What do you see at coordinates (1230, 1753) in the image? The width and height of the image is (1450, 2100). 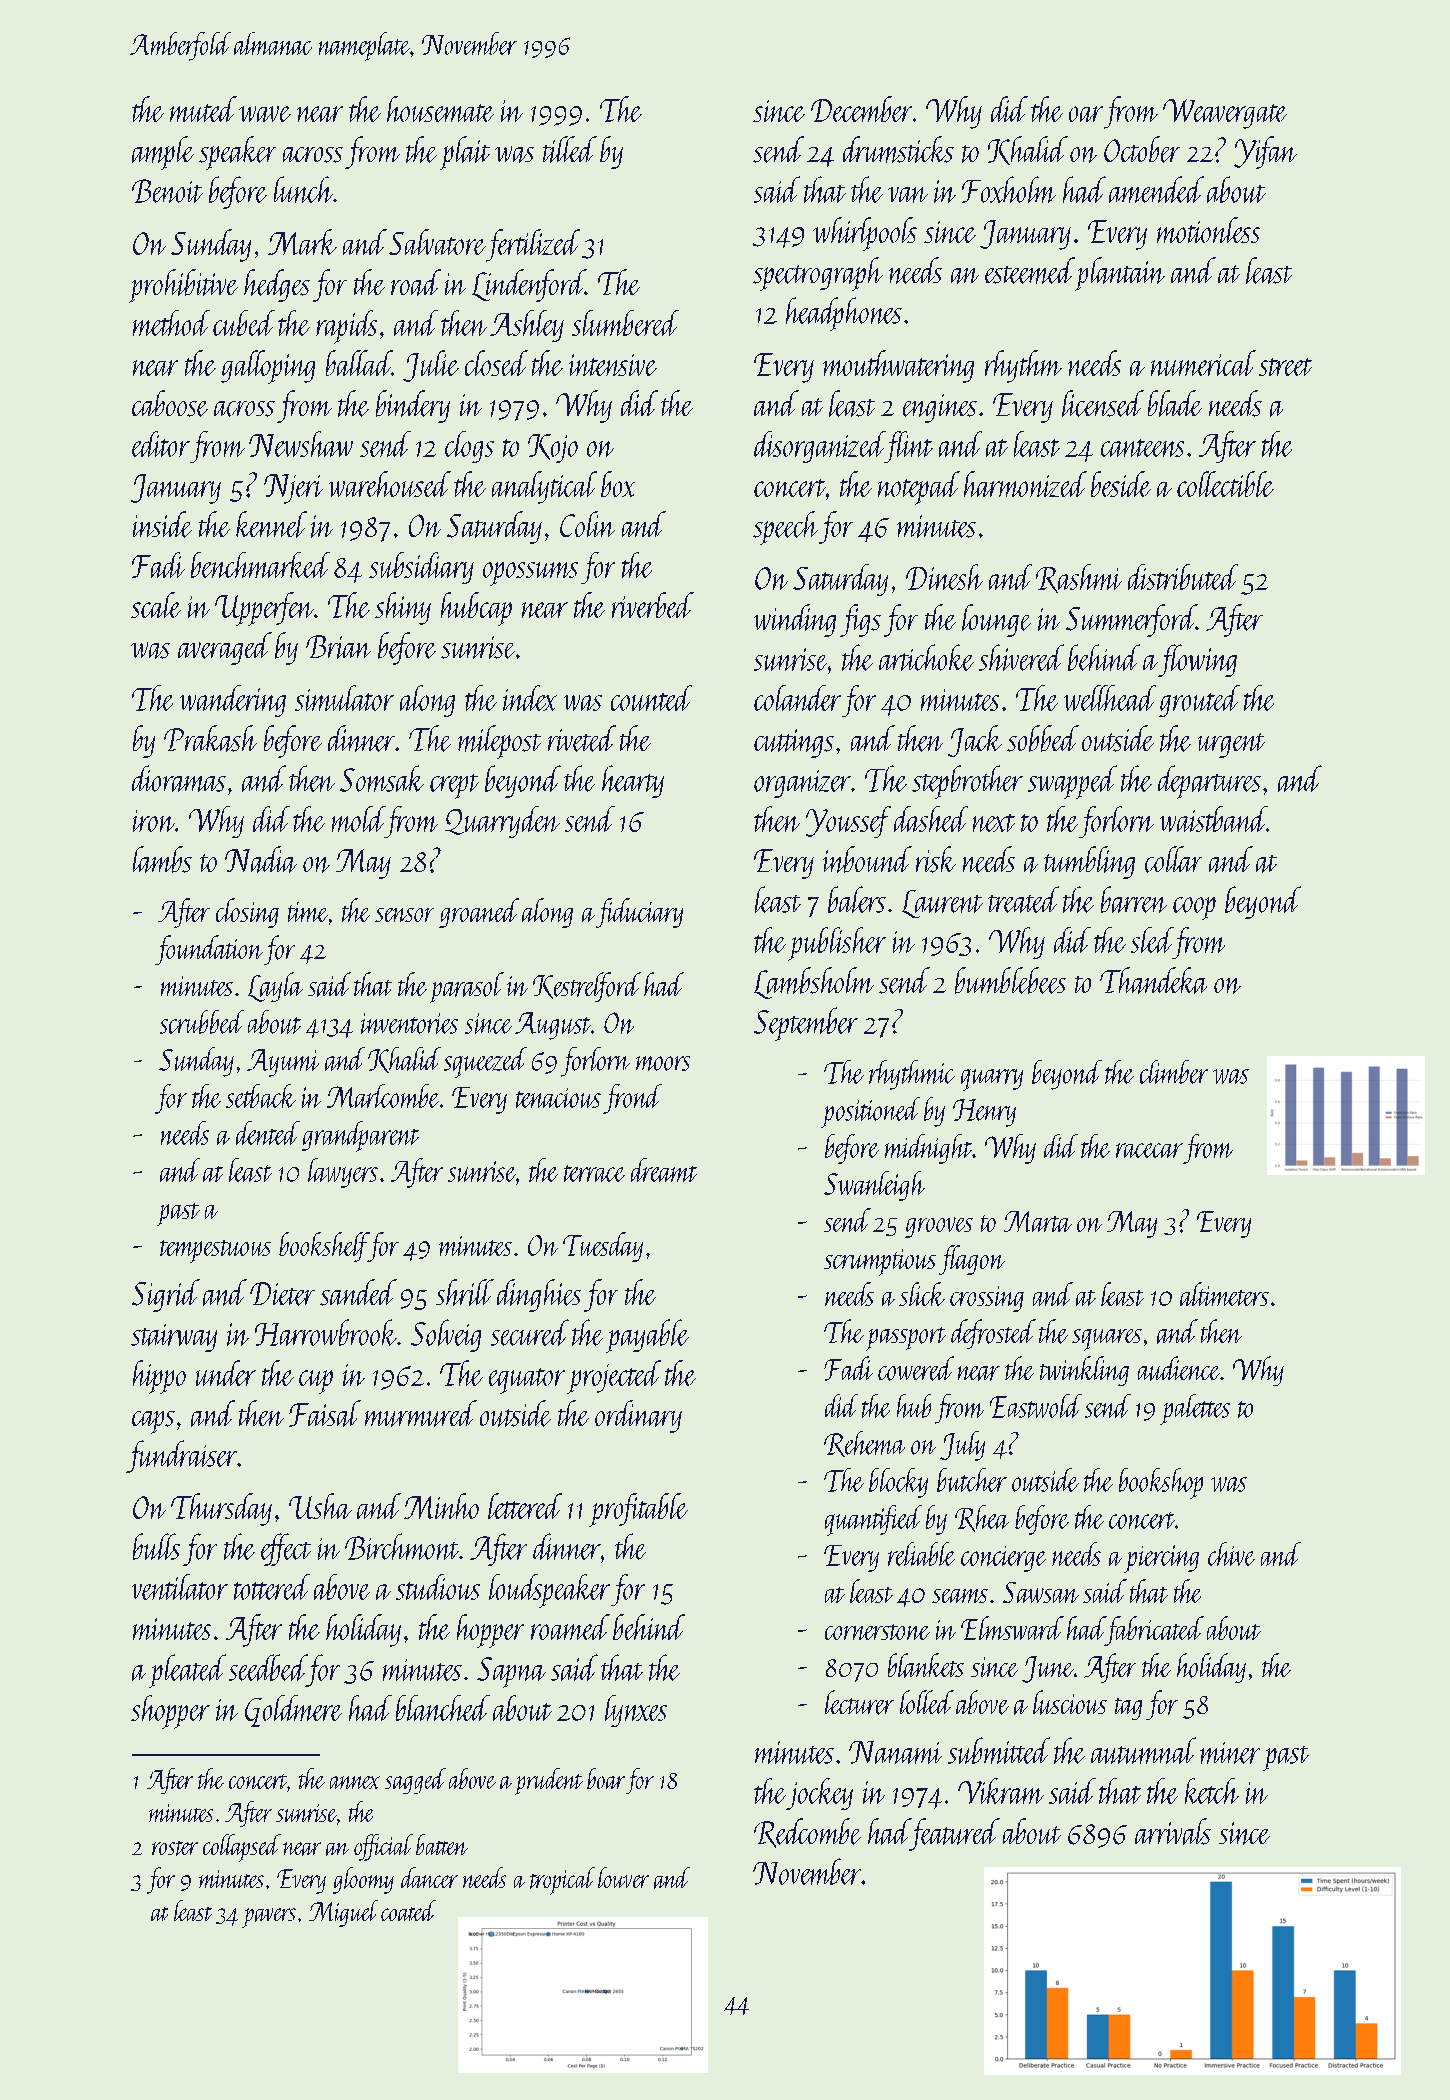 I see `miner` at bounding box center [1230, 1753].
